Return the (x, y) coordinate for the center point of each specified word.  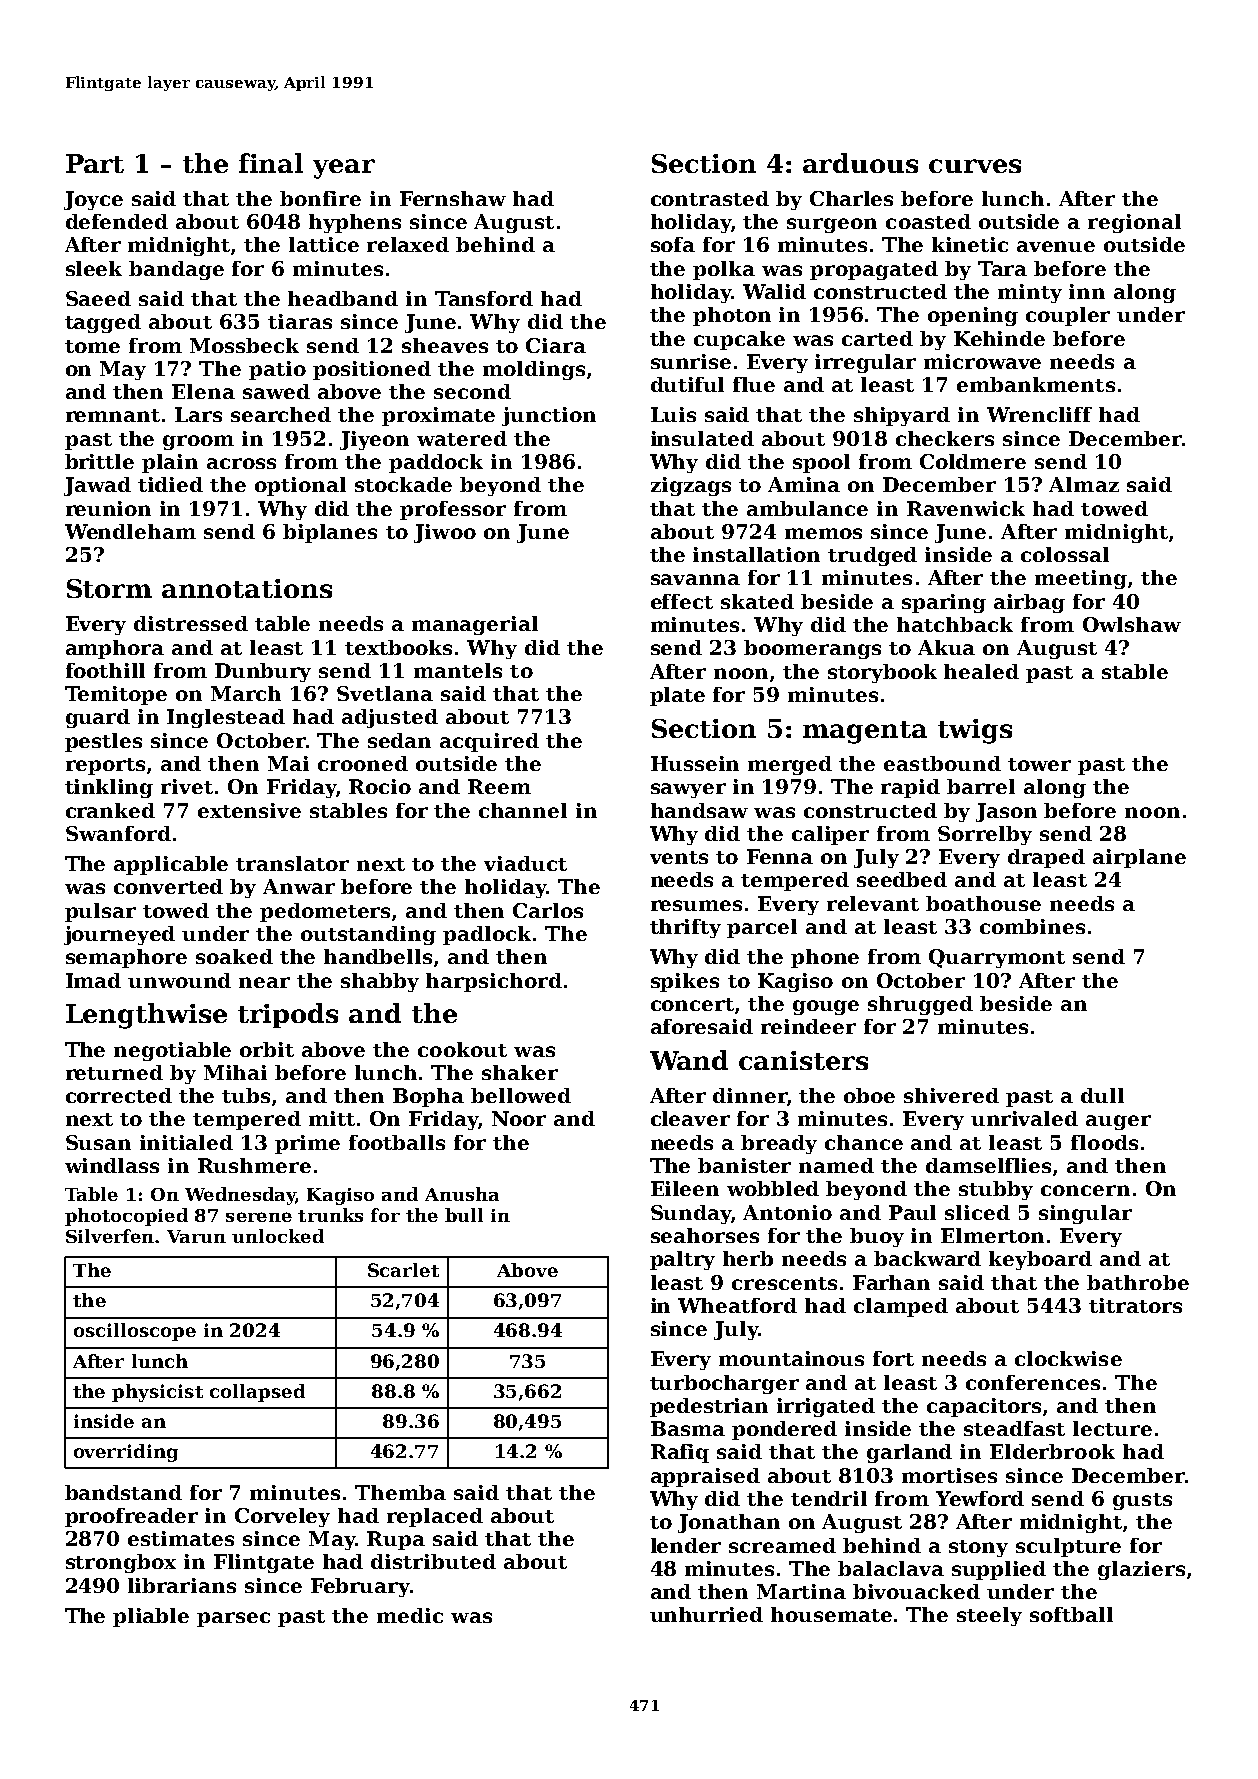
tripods (288, 1015)
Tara (1002, 268)
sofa (673, 244)
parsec (233, 1619)
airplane (1139, 858)
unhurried (706, 1614)
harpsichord (494, 982)
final (271, 163)
